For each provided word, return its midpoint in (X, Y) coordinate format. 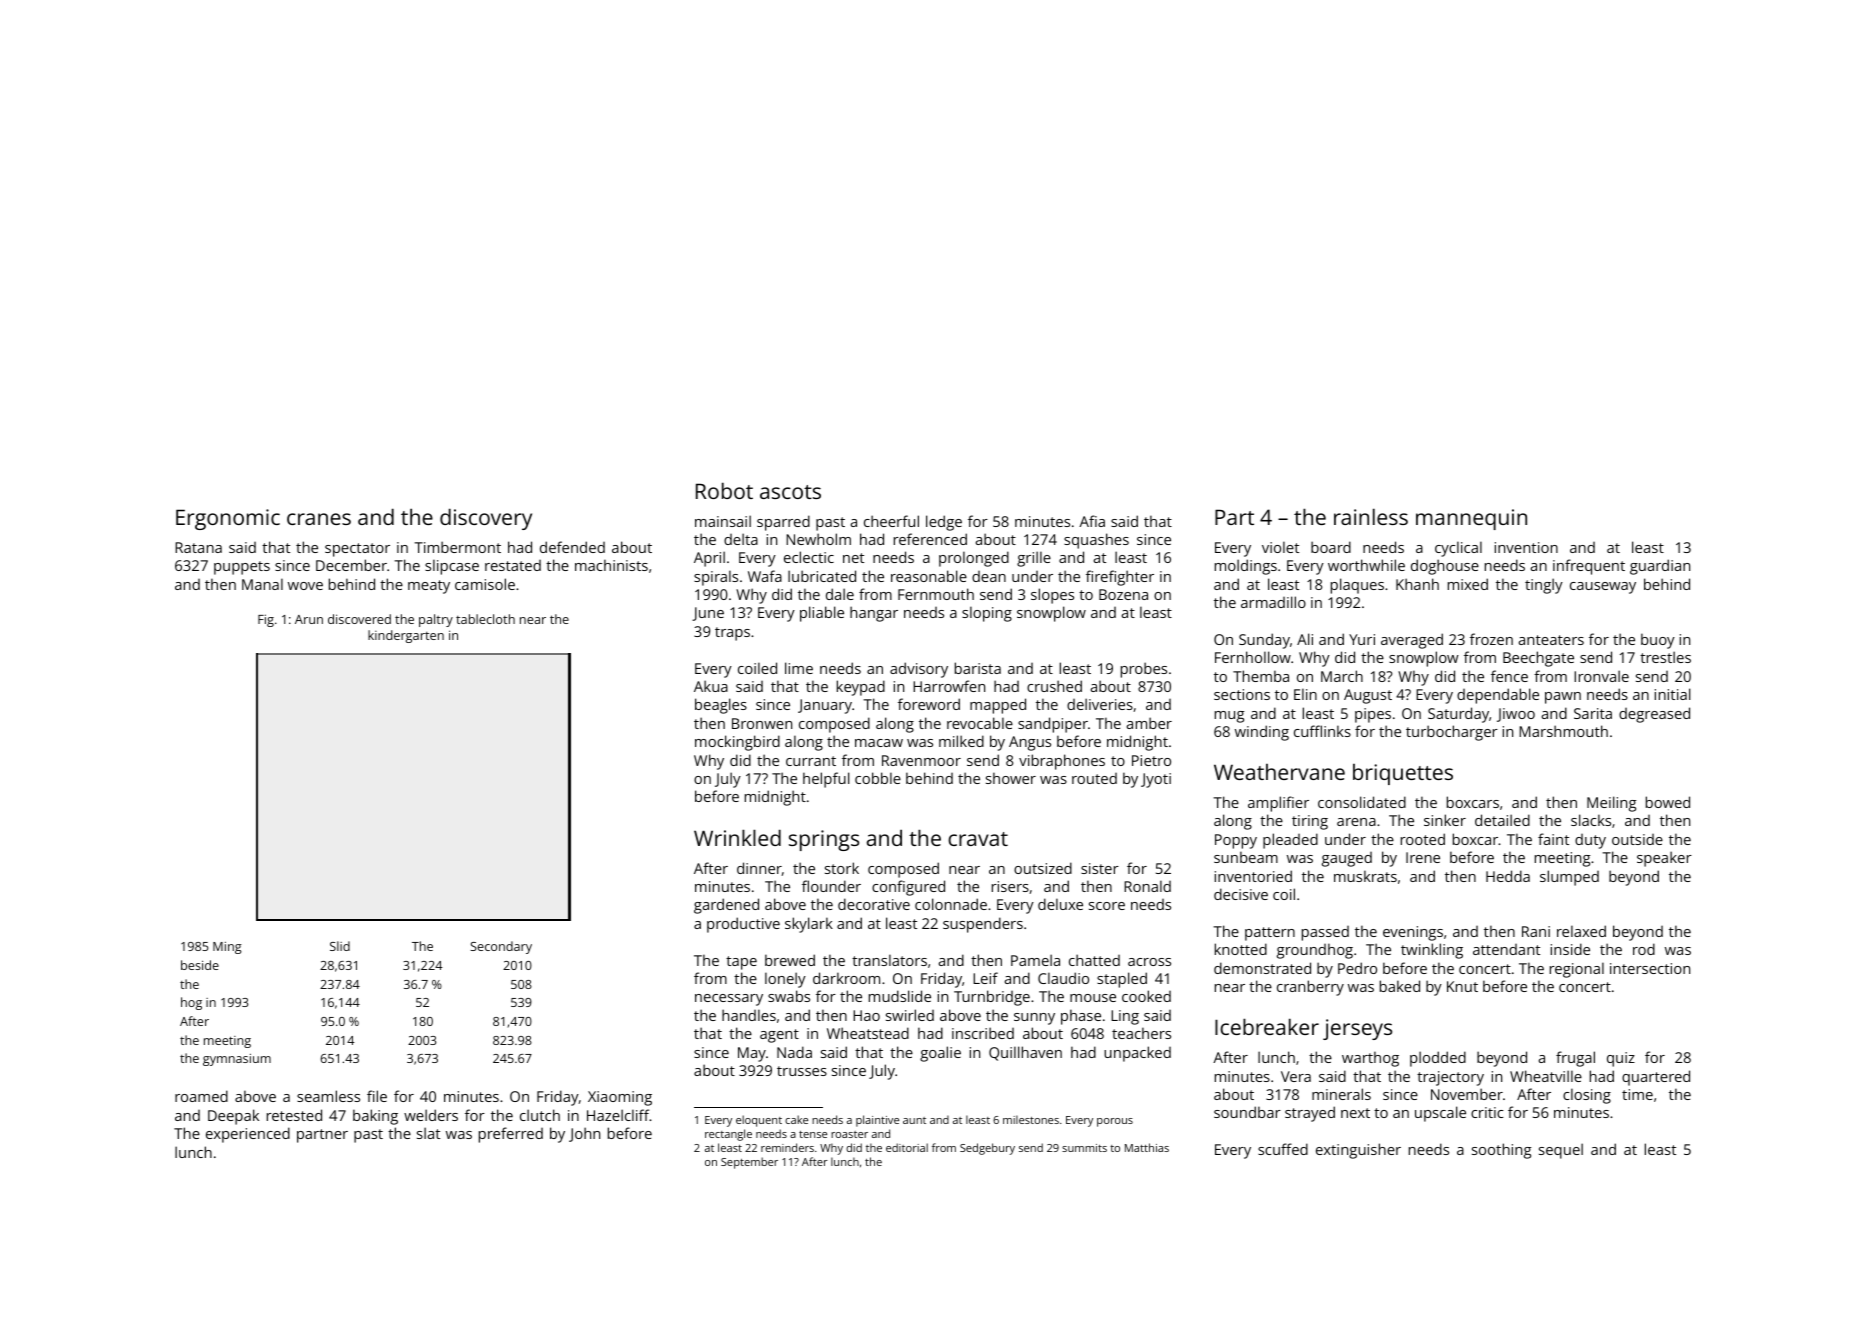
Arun (309, 619)
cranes (319, 519)
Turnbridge (992, 998)
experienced (248, 1135)
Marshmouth (1563, 731)
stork (842, 868)
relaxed (1581, 931)
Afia (1092, 521)
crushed (1054, 686)
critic (1487, 1112)
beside (200, 965)
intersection (1650, 968)
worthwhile (1366, 565)
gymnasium (237, 1060)
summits (1084, 1148)
